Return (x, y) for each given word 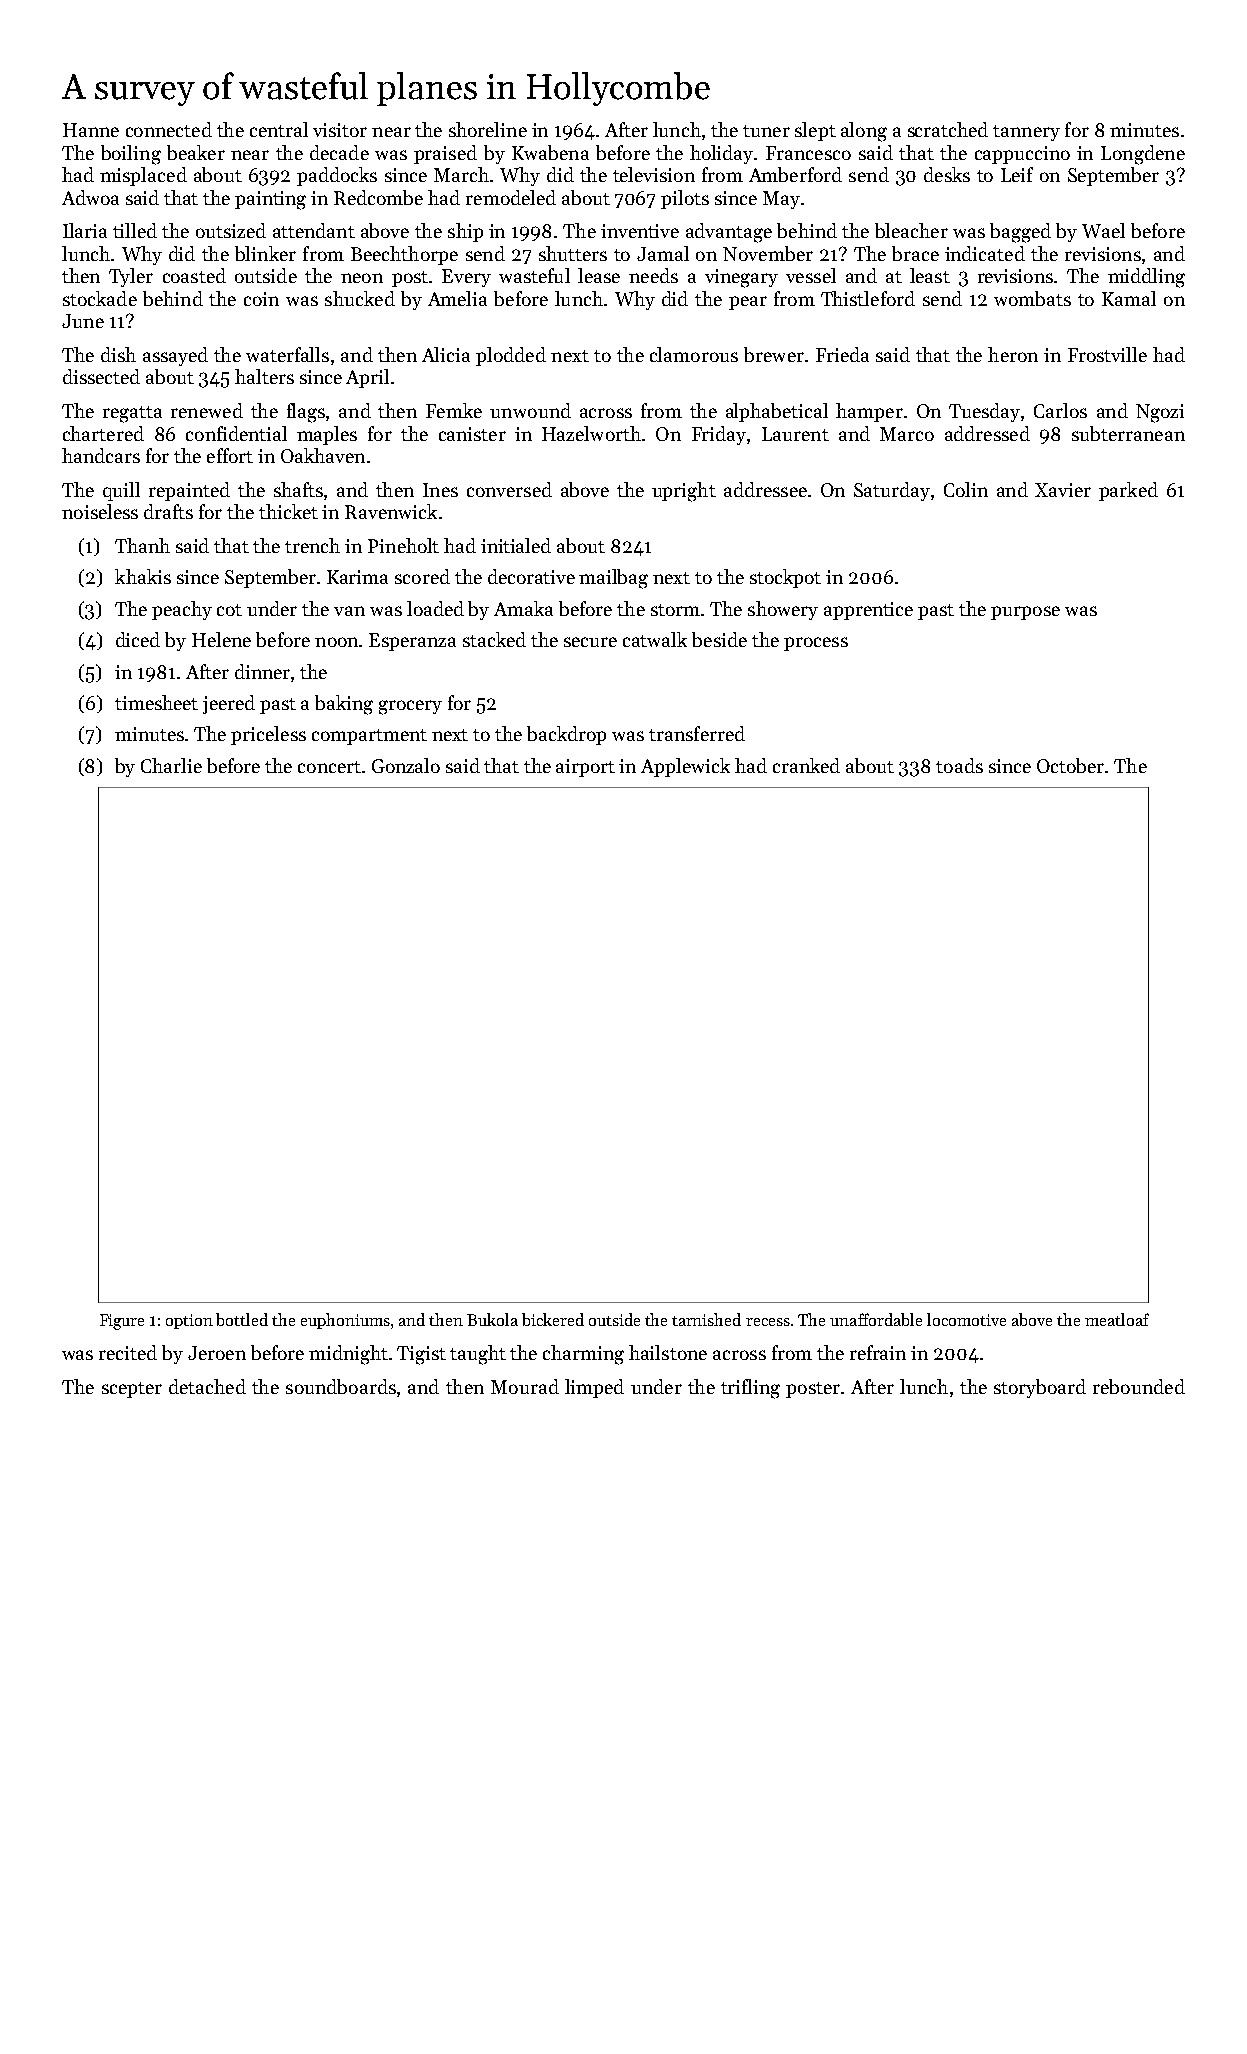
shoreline (488, 129)
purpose (1025, 613)
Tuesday (984, 412)
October (1070, 765)
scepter (132, 1390)
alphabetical (777, 412)
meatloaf (1117, 1319)
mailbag (613, 579)
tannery (1026, 133)
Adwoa (90, 197)
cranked (806, 765)
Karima (357, 577)
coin (261, 299)
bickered (553, 1319)
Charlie (171, 765)
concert (329, 767)
